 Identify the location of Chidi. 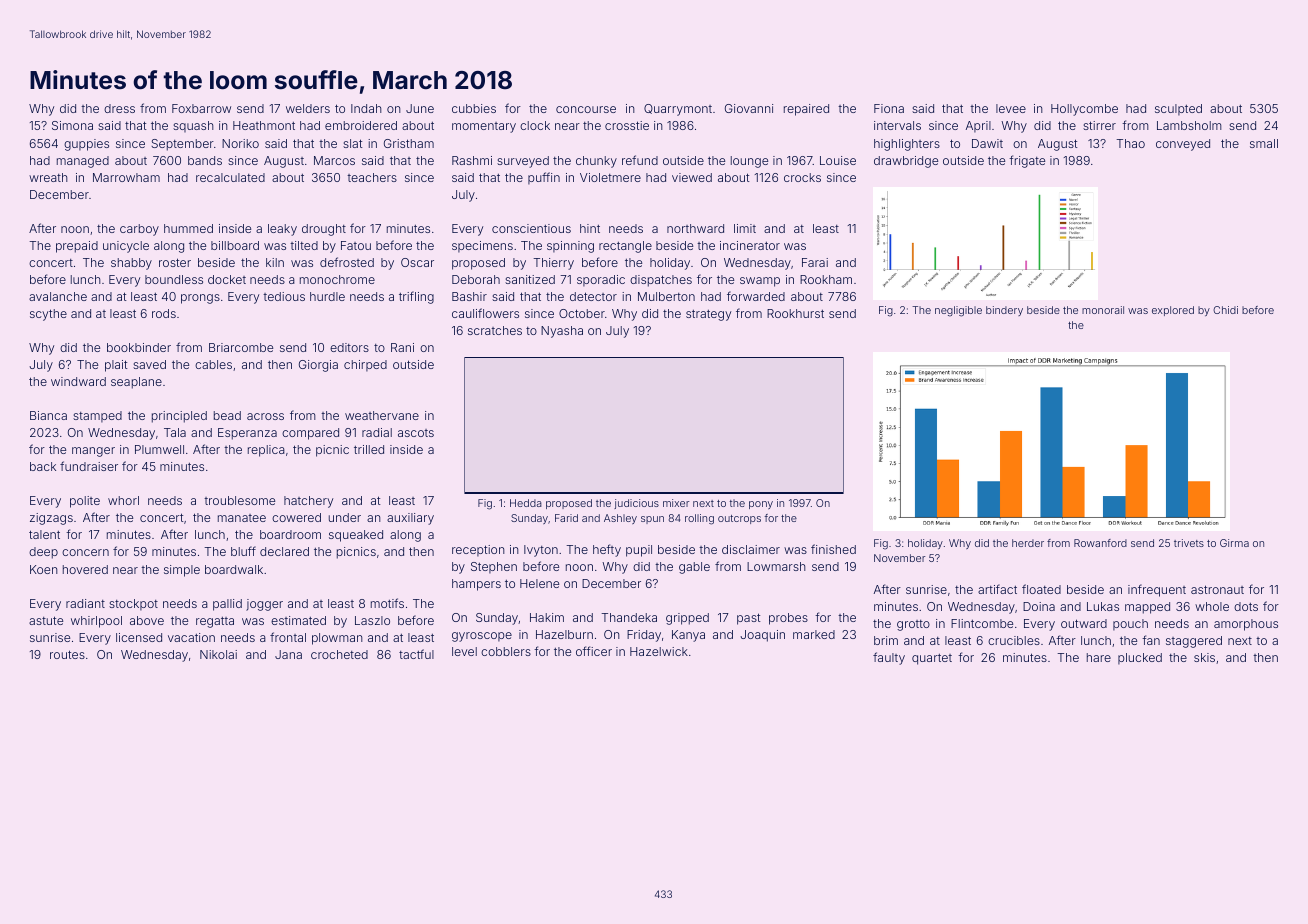
(1225, 310).
